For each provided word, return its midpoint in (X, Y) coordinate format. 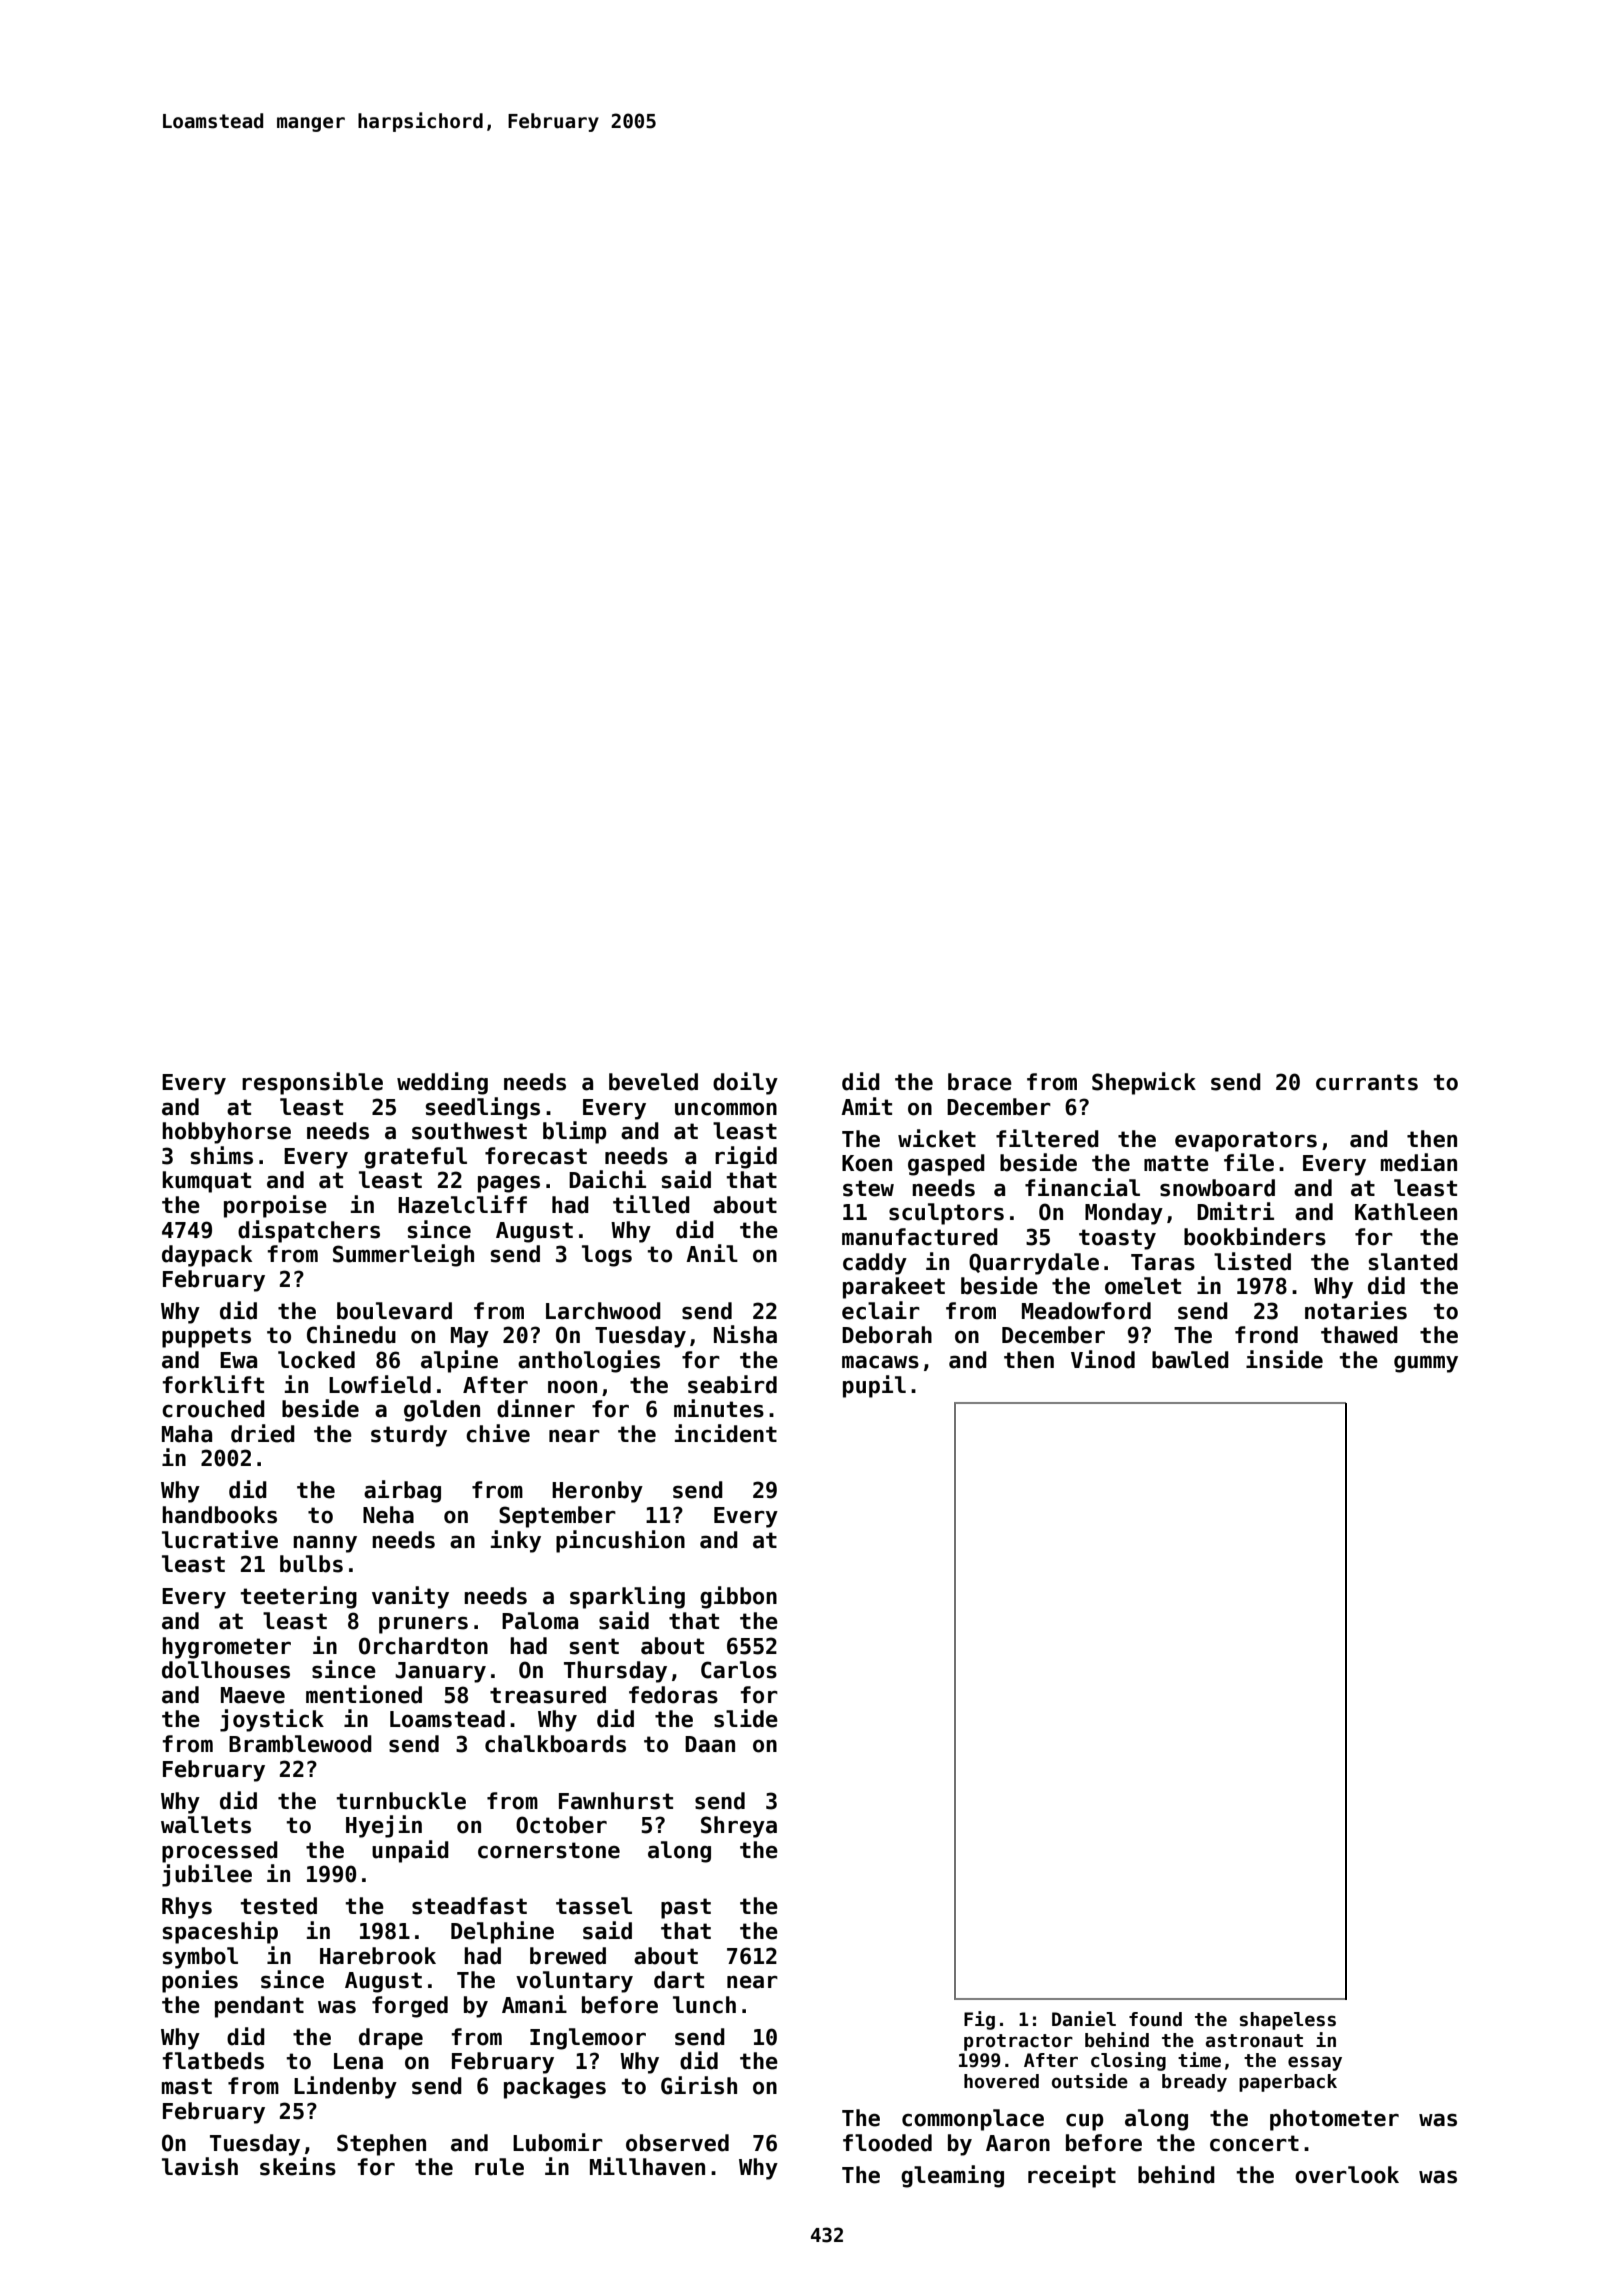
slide (746, 1718)
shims (221, 1155)
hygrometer (226, 1648)
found (1155, 2019)
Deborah (887, 1335)
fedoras (673, 1695)
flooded (887, 2143)
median (1419, 1162)
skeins (298, 2166)
